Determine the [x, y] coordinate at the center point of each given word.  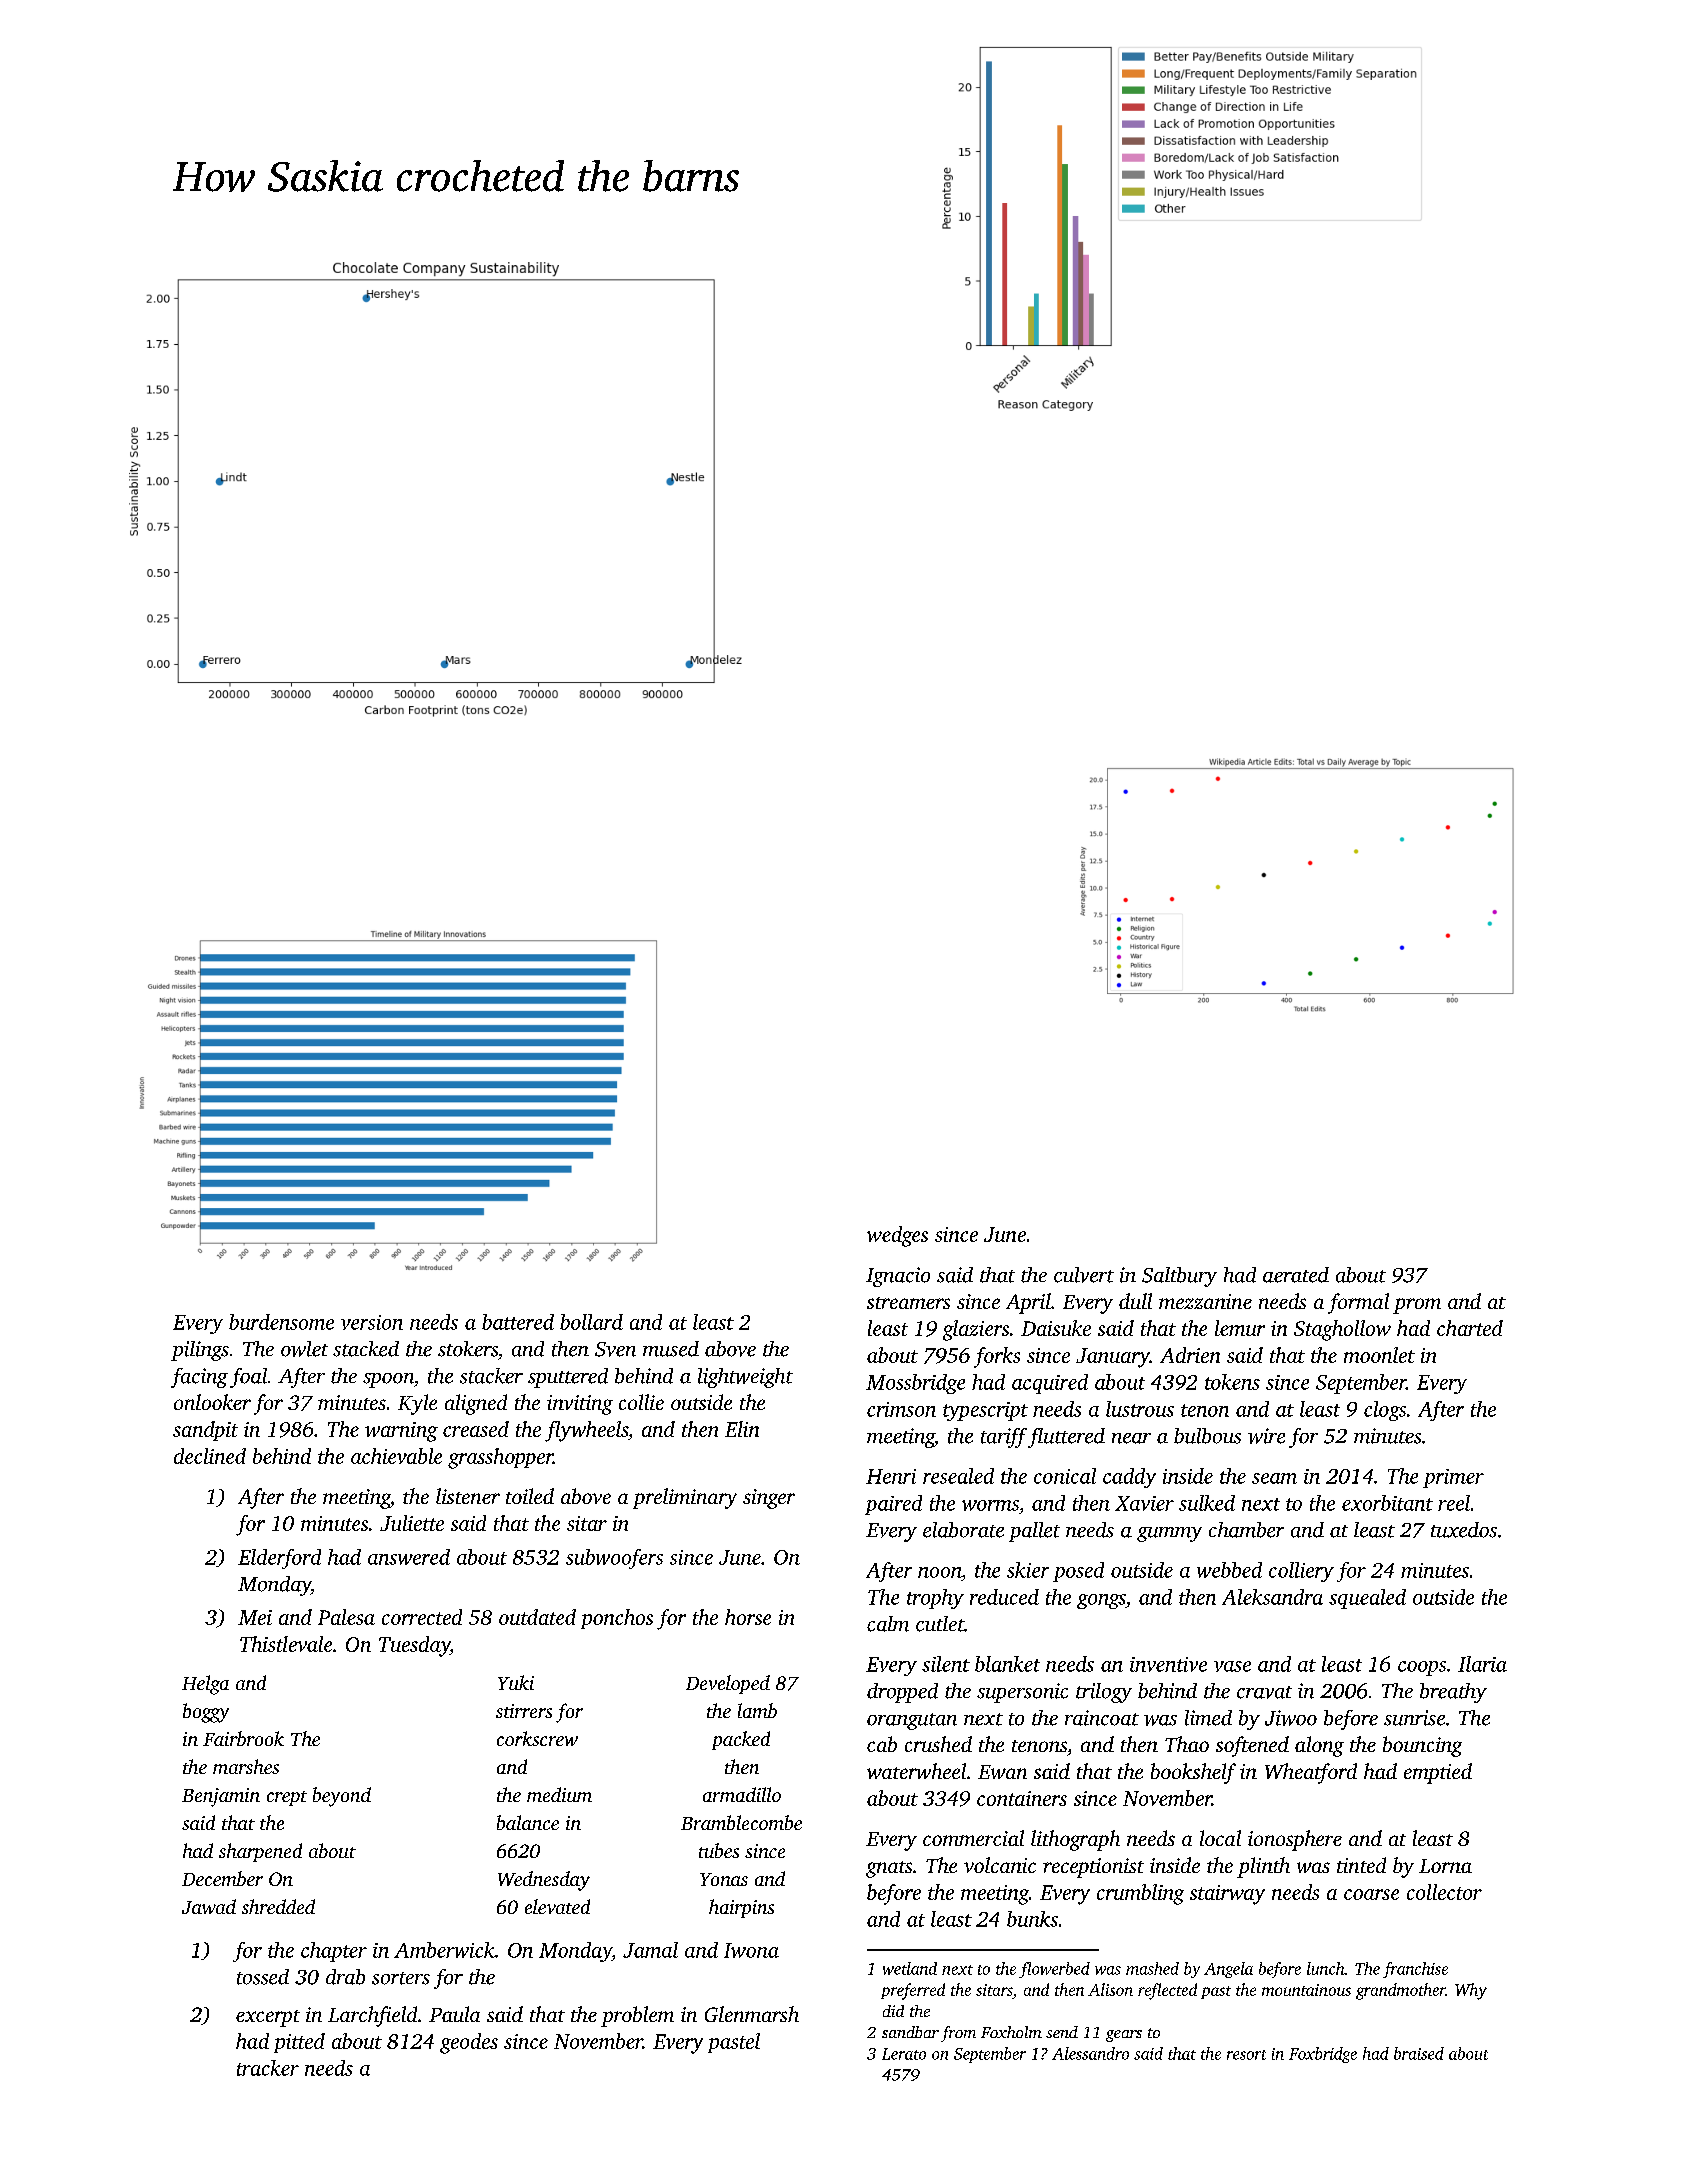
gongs [1101, 1601]
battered [518, 1322]
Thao [1187, 1744]
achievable [396, 1456]
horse [748, 1617]
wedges [897, 1236]
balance [528, 1822]
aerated [1296, 1275]
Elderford [279, 1559]
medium [559, 1794]
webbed [1229, 1570]
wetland [910, 1968]
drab [345, 1977]
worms [990, 1505]
